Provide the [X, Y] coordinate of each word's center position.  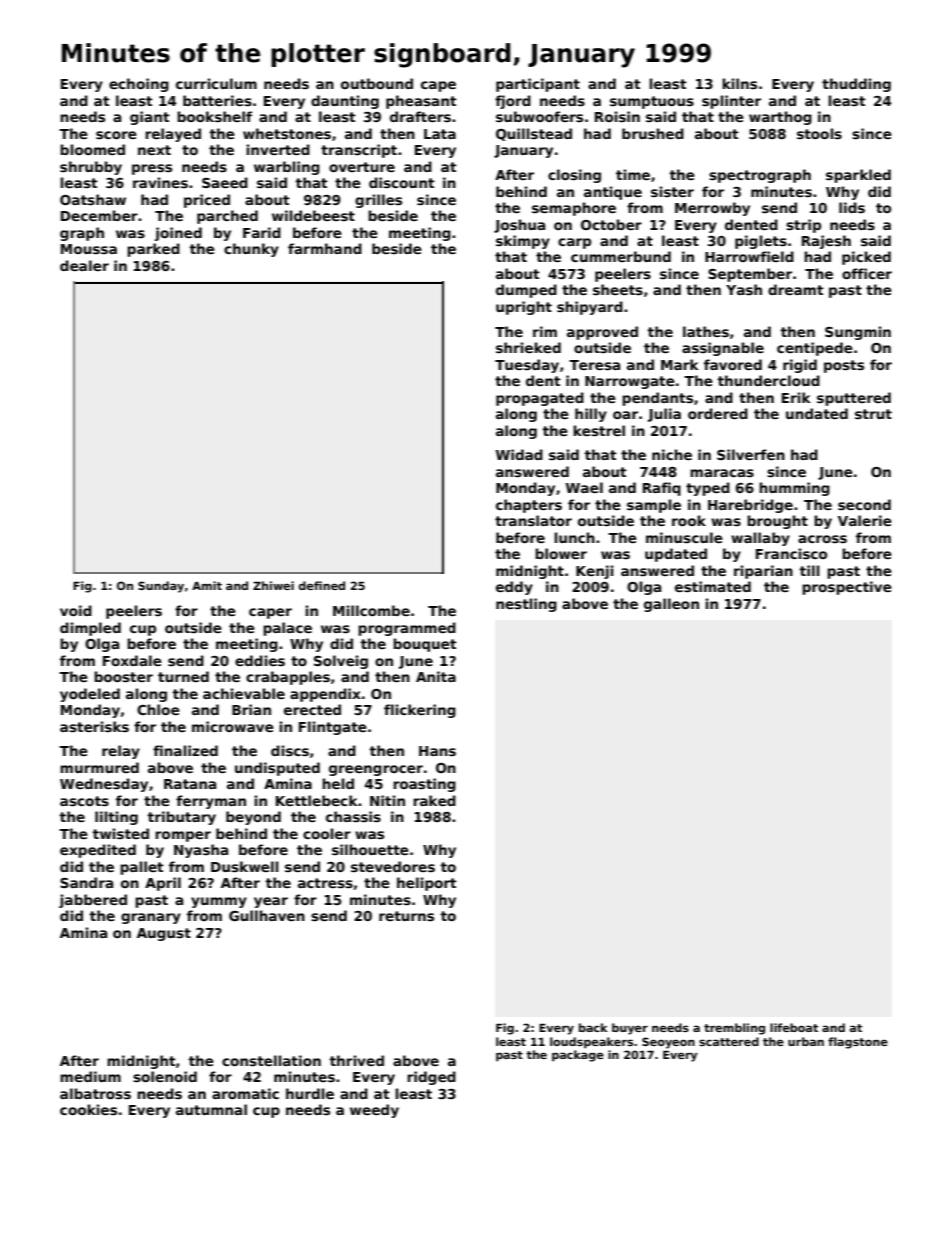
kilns [739, 83]
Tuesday [527, 366]
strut [873, 414]
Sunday [161, 587]
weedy [374, 1111]
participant [538, 85]
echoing [139, 85]
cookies [88, 1109]
